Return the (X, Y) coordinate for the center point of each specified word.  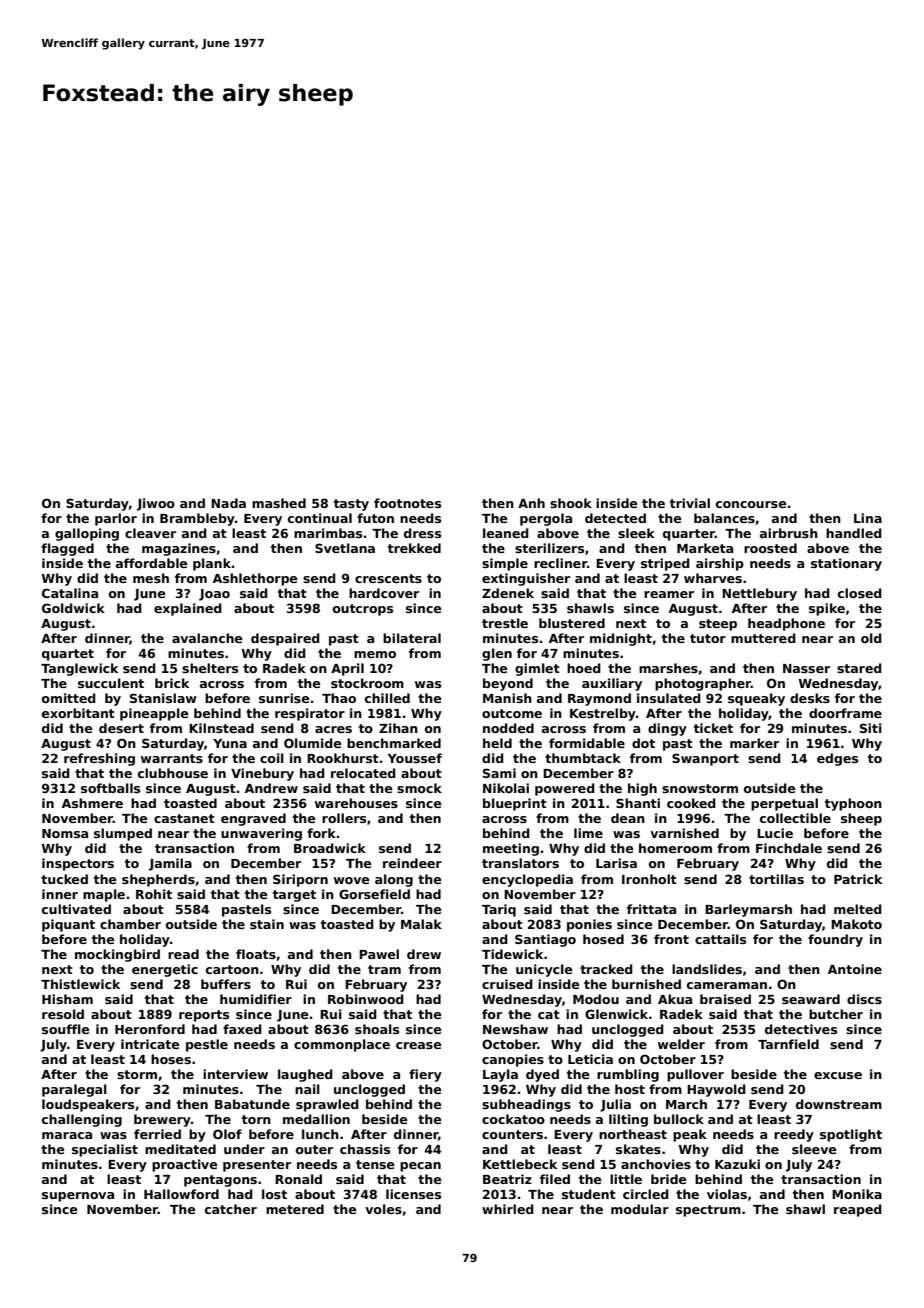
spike (827, 609)
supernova (78, 1197)
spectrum (708, 1211)
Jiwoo (156, 504)
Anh (531, 503)
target (294, 896)
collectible (795, 818)
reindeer (412, 863)
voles (383, 1209)
